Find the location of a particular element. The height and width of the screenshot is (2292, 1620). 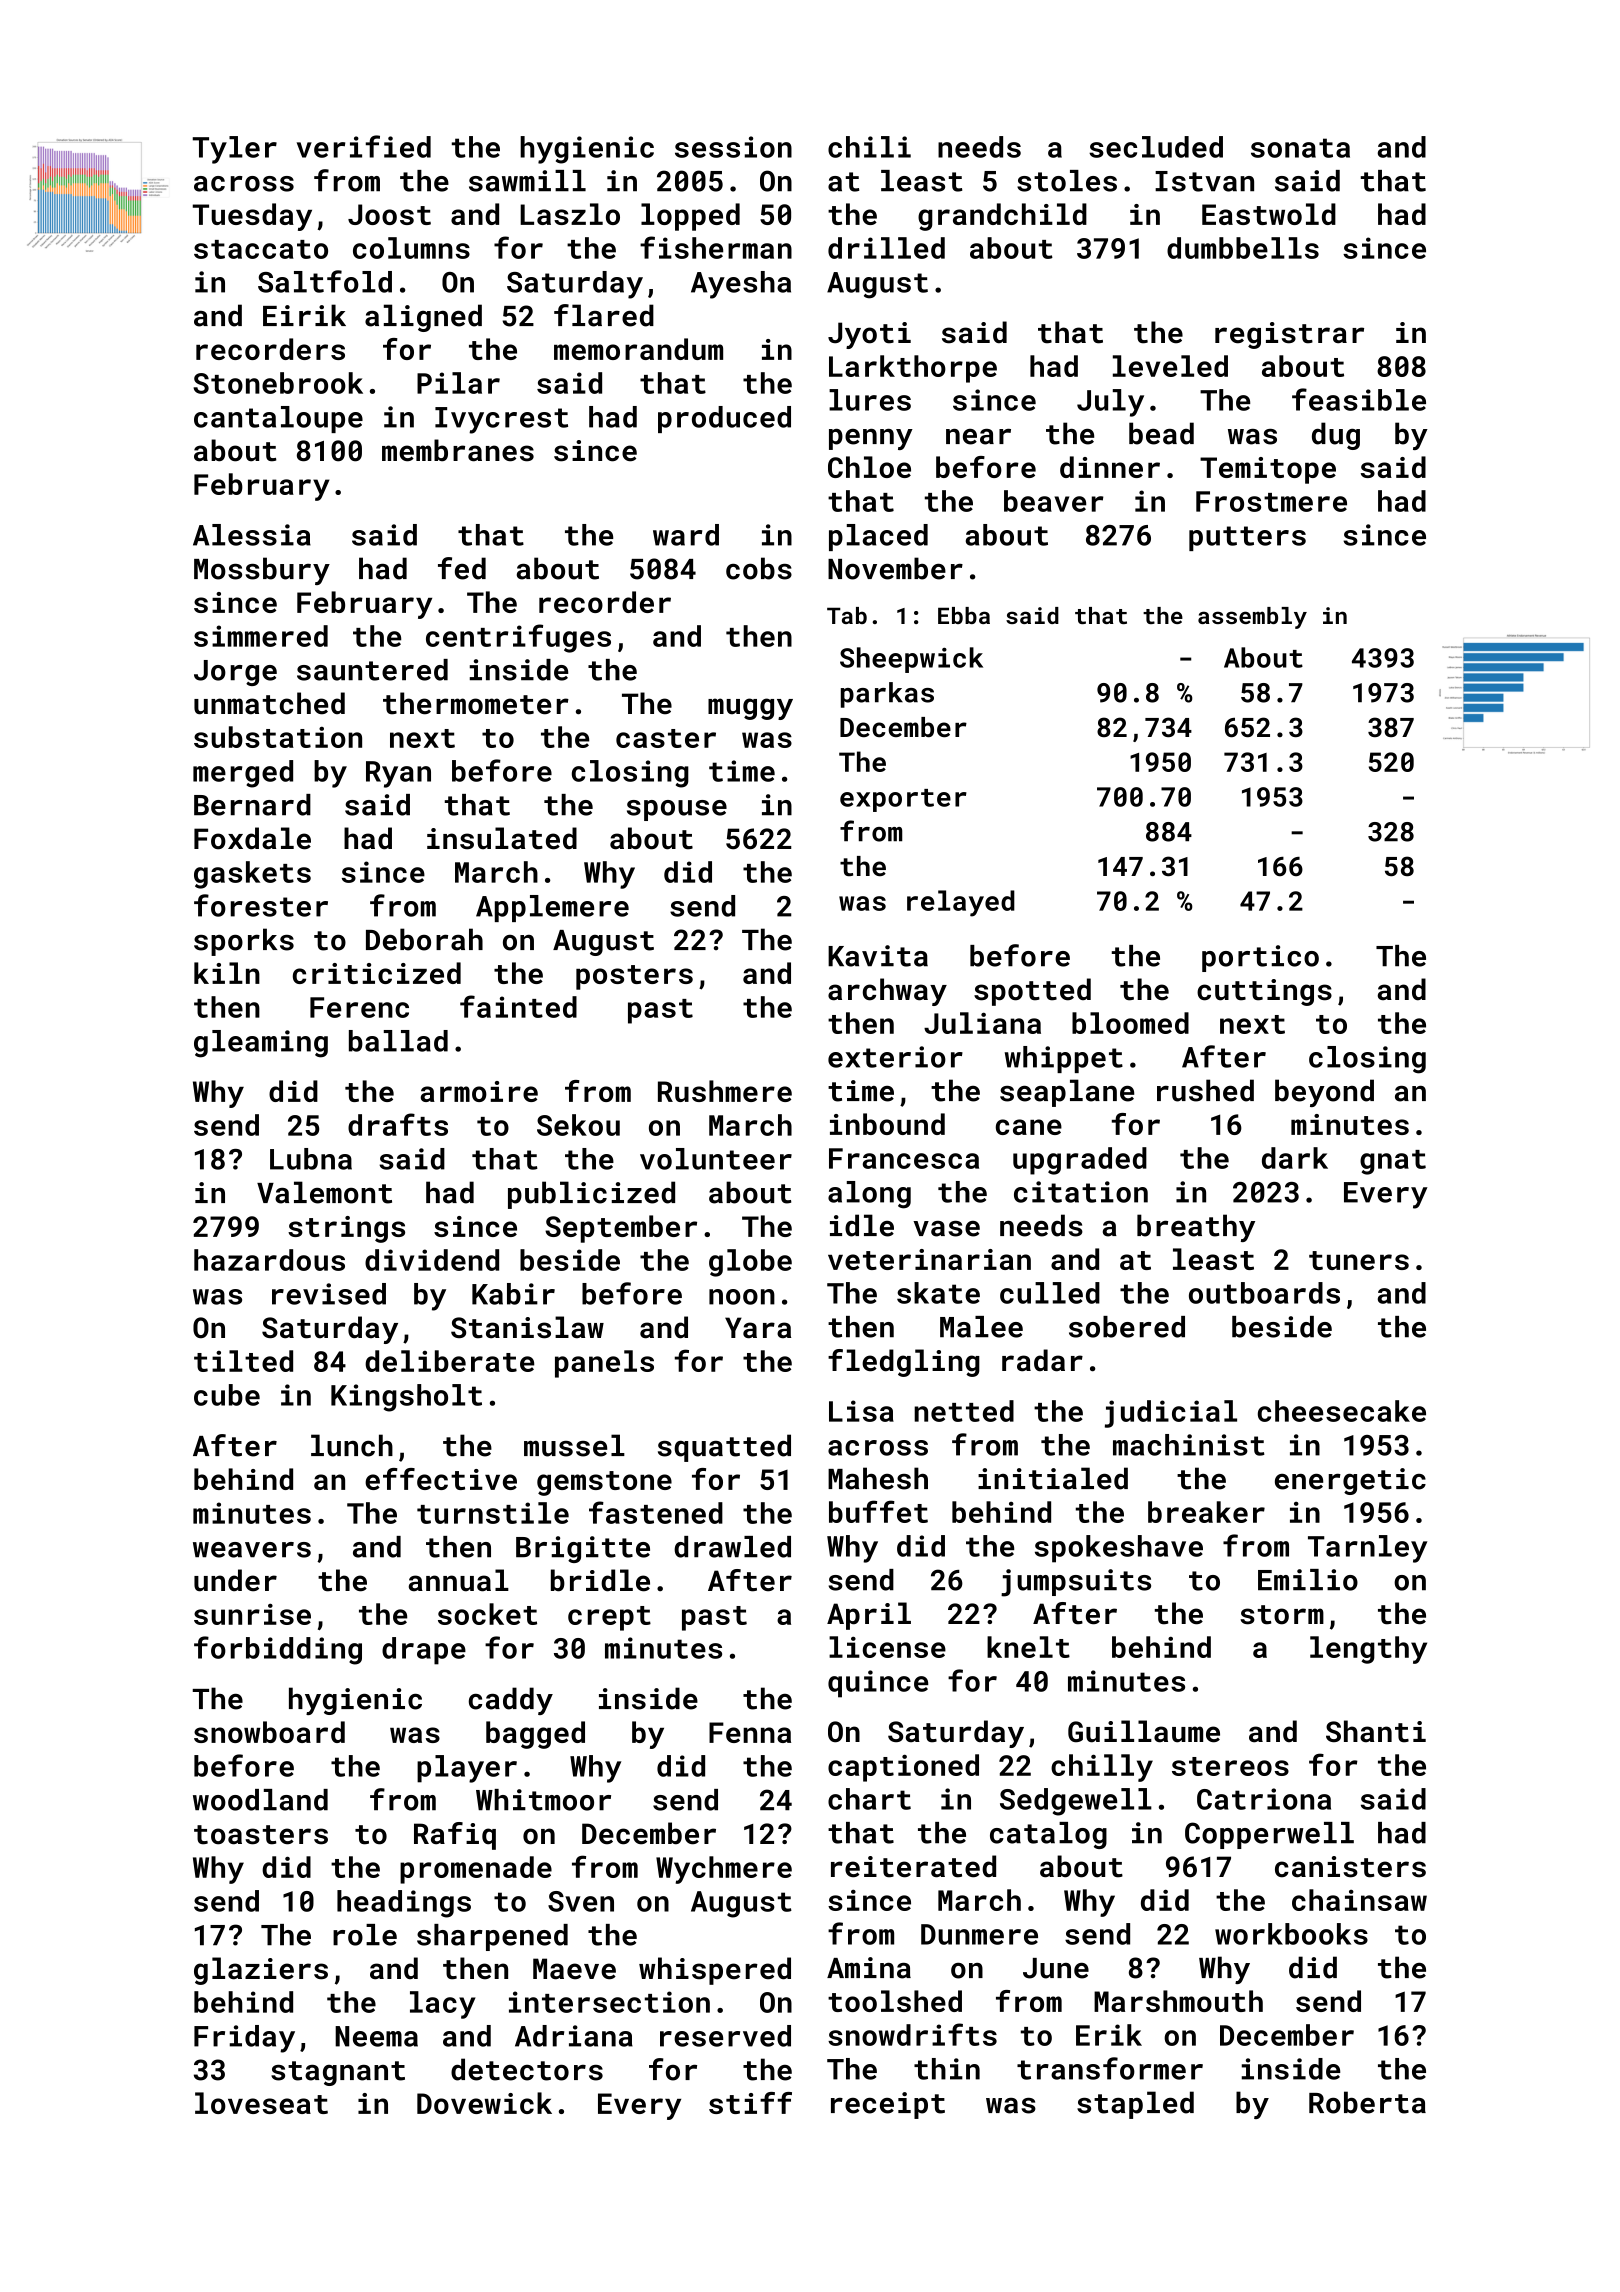

stiff is located at coordinates (750, 2103).
